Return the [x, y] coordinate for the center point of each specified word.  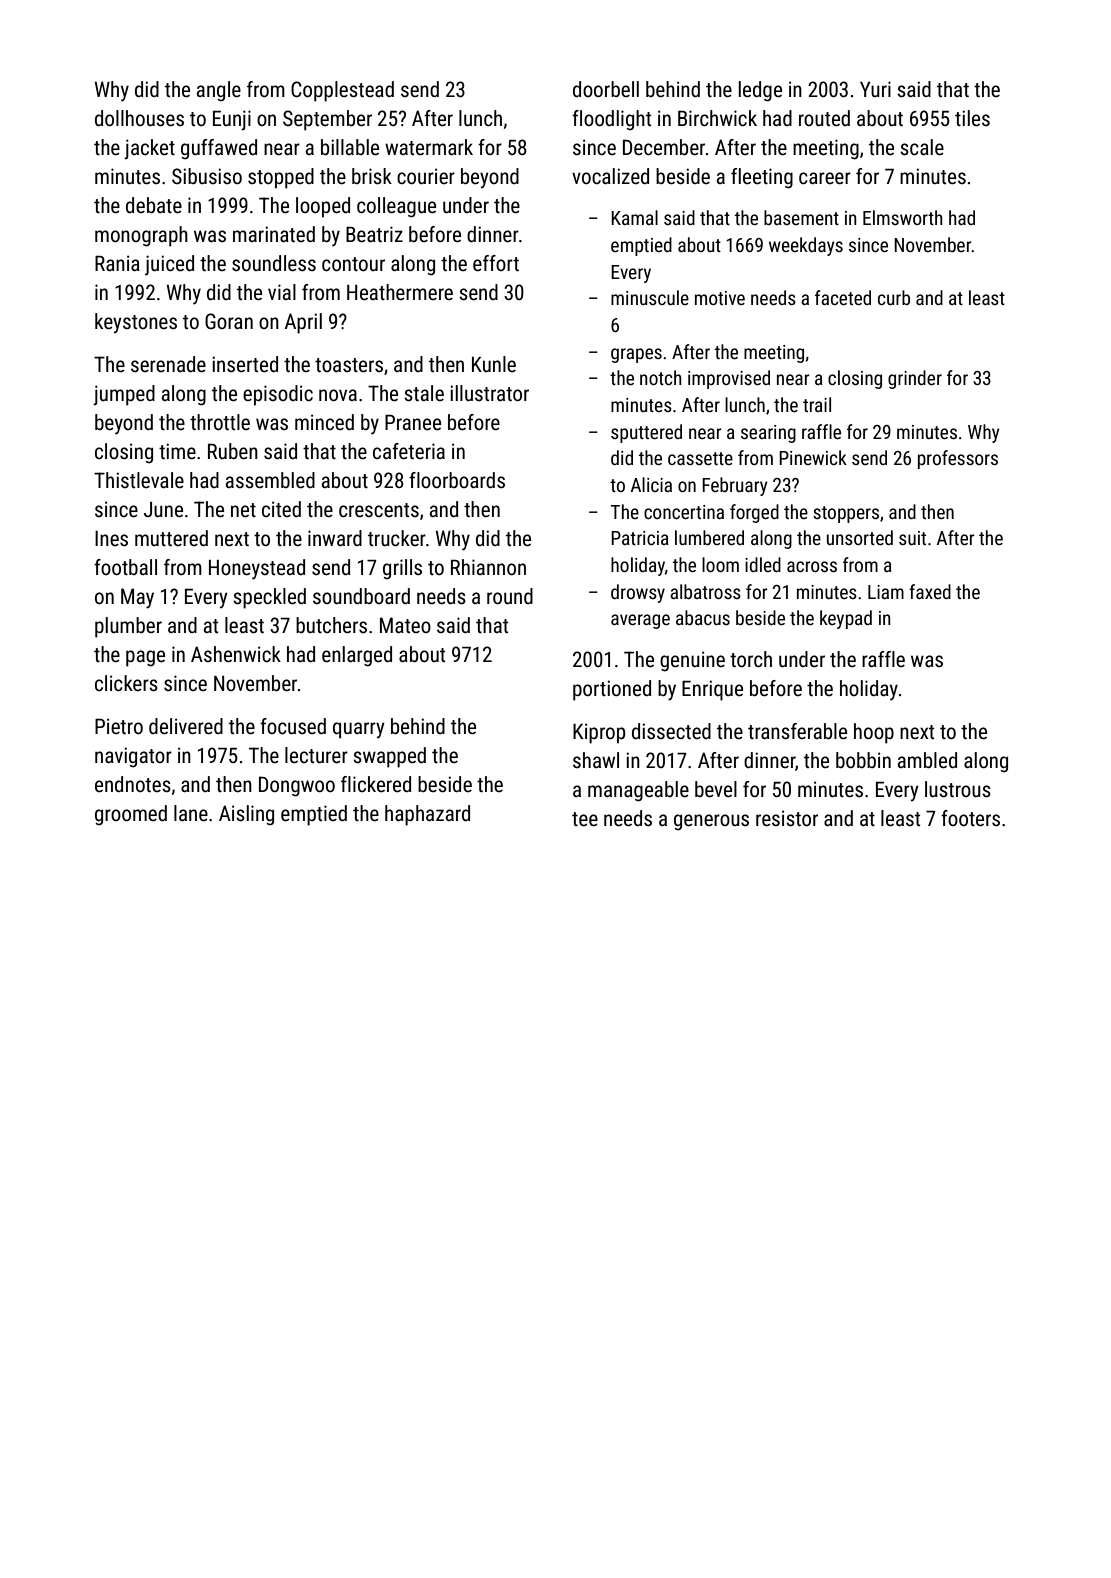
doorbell [606, 89]
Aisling [246, 815]
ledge [760, 91]
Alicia [651, 484]
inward [335, 538]
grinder [915, 379]
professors [958, 459]
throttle [220, 422]
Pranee [413, 423]
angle [219, 91]
